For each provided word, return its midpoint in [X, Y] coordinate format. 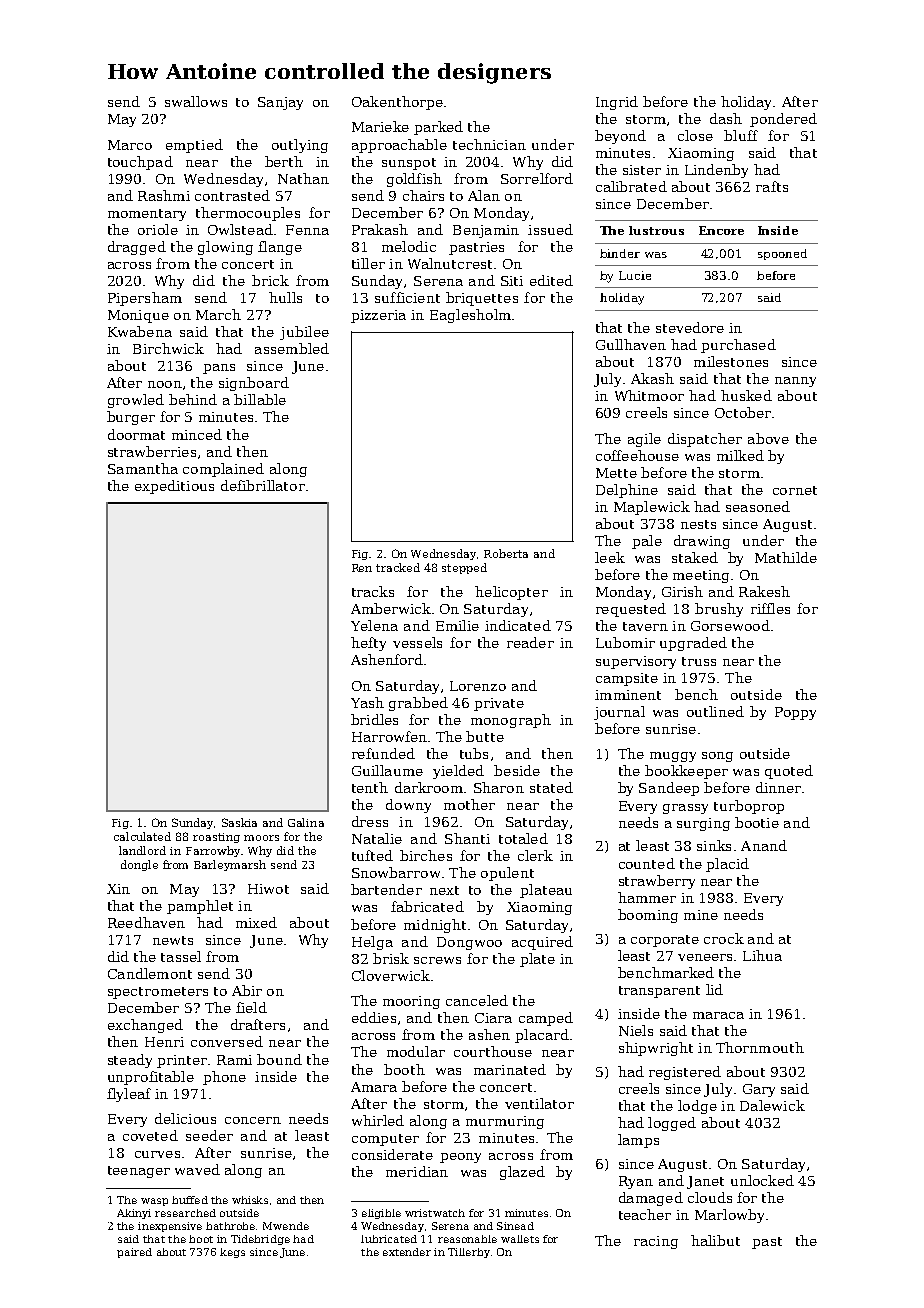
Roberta [506, 553]
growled [136, 401]
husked [746, 395]
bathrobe [230, 1226]
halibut [715, 1240]
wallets [520, 1239]
